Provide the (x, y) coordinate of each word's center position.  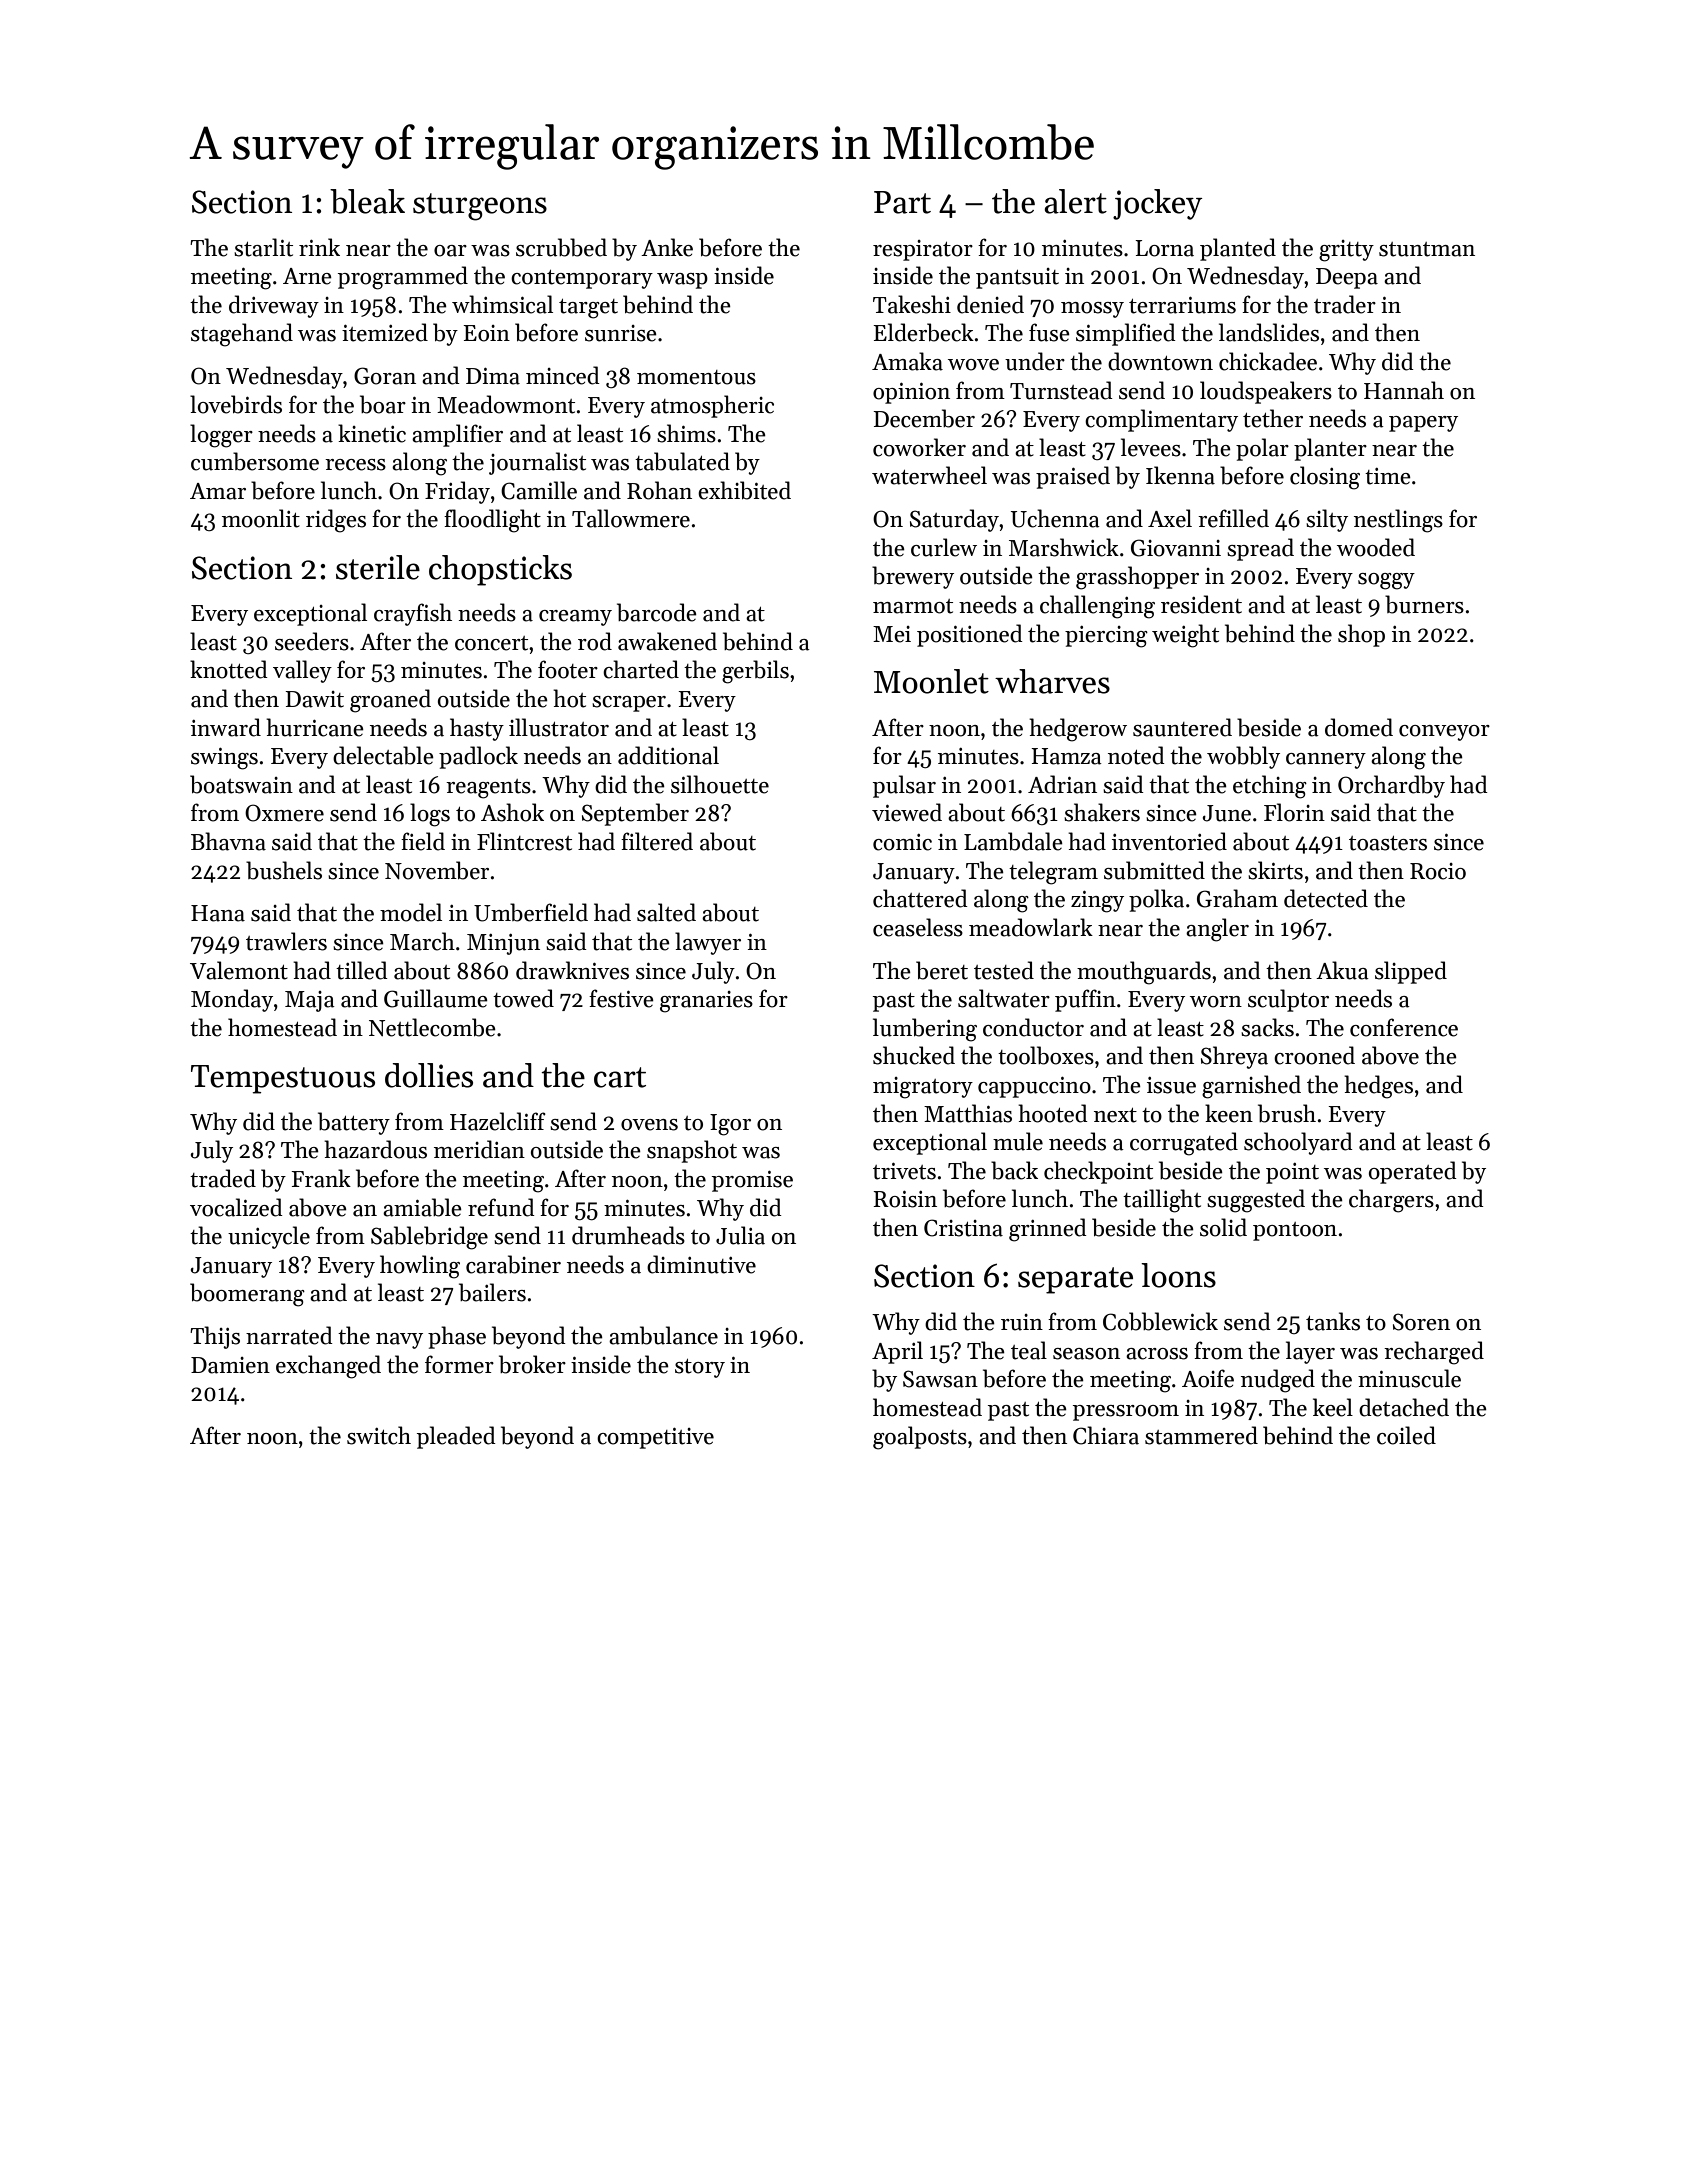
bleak (367, 201)
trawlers (286, 941)
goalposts (920, 1438)
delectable (383, 755)
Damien (230, 1365)
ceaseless (918, 927)
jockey (1158, 204)
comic (902, 842)
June (1227, 813)
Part (902, 202)
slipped (1411, 972)
